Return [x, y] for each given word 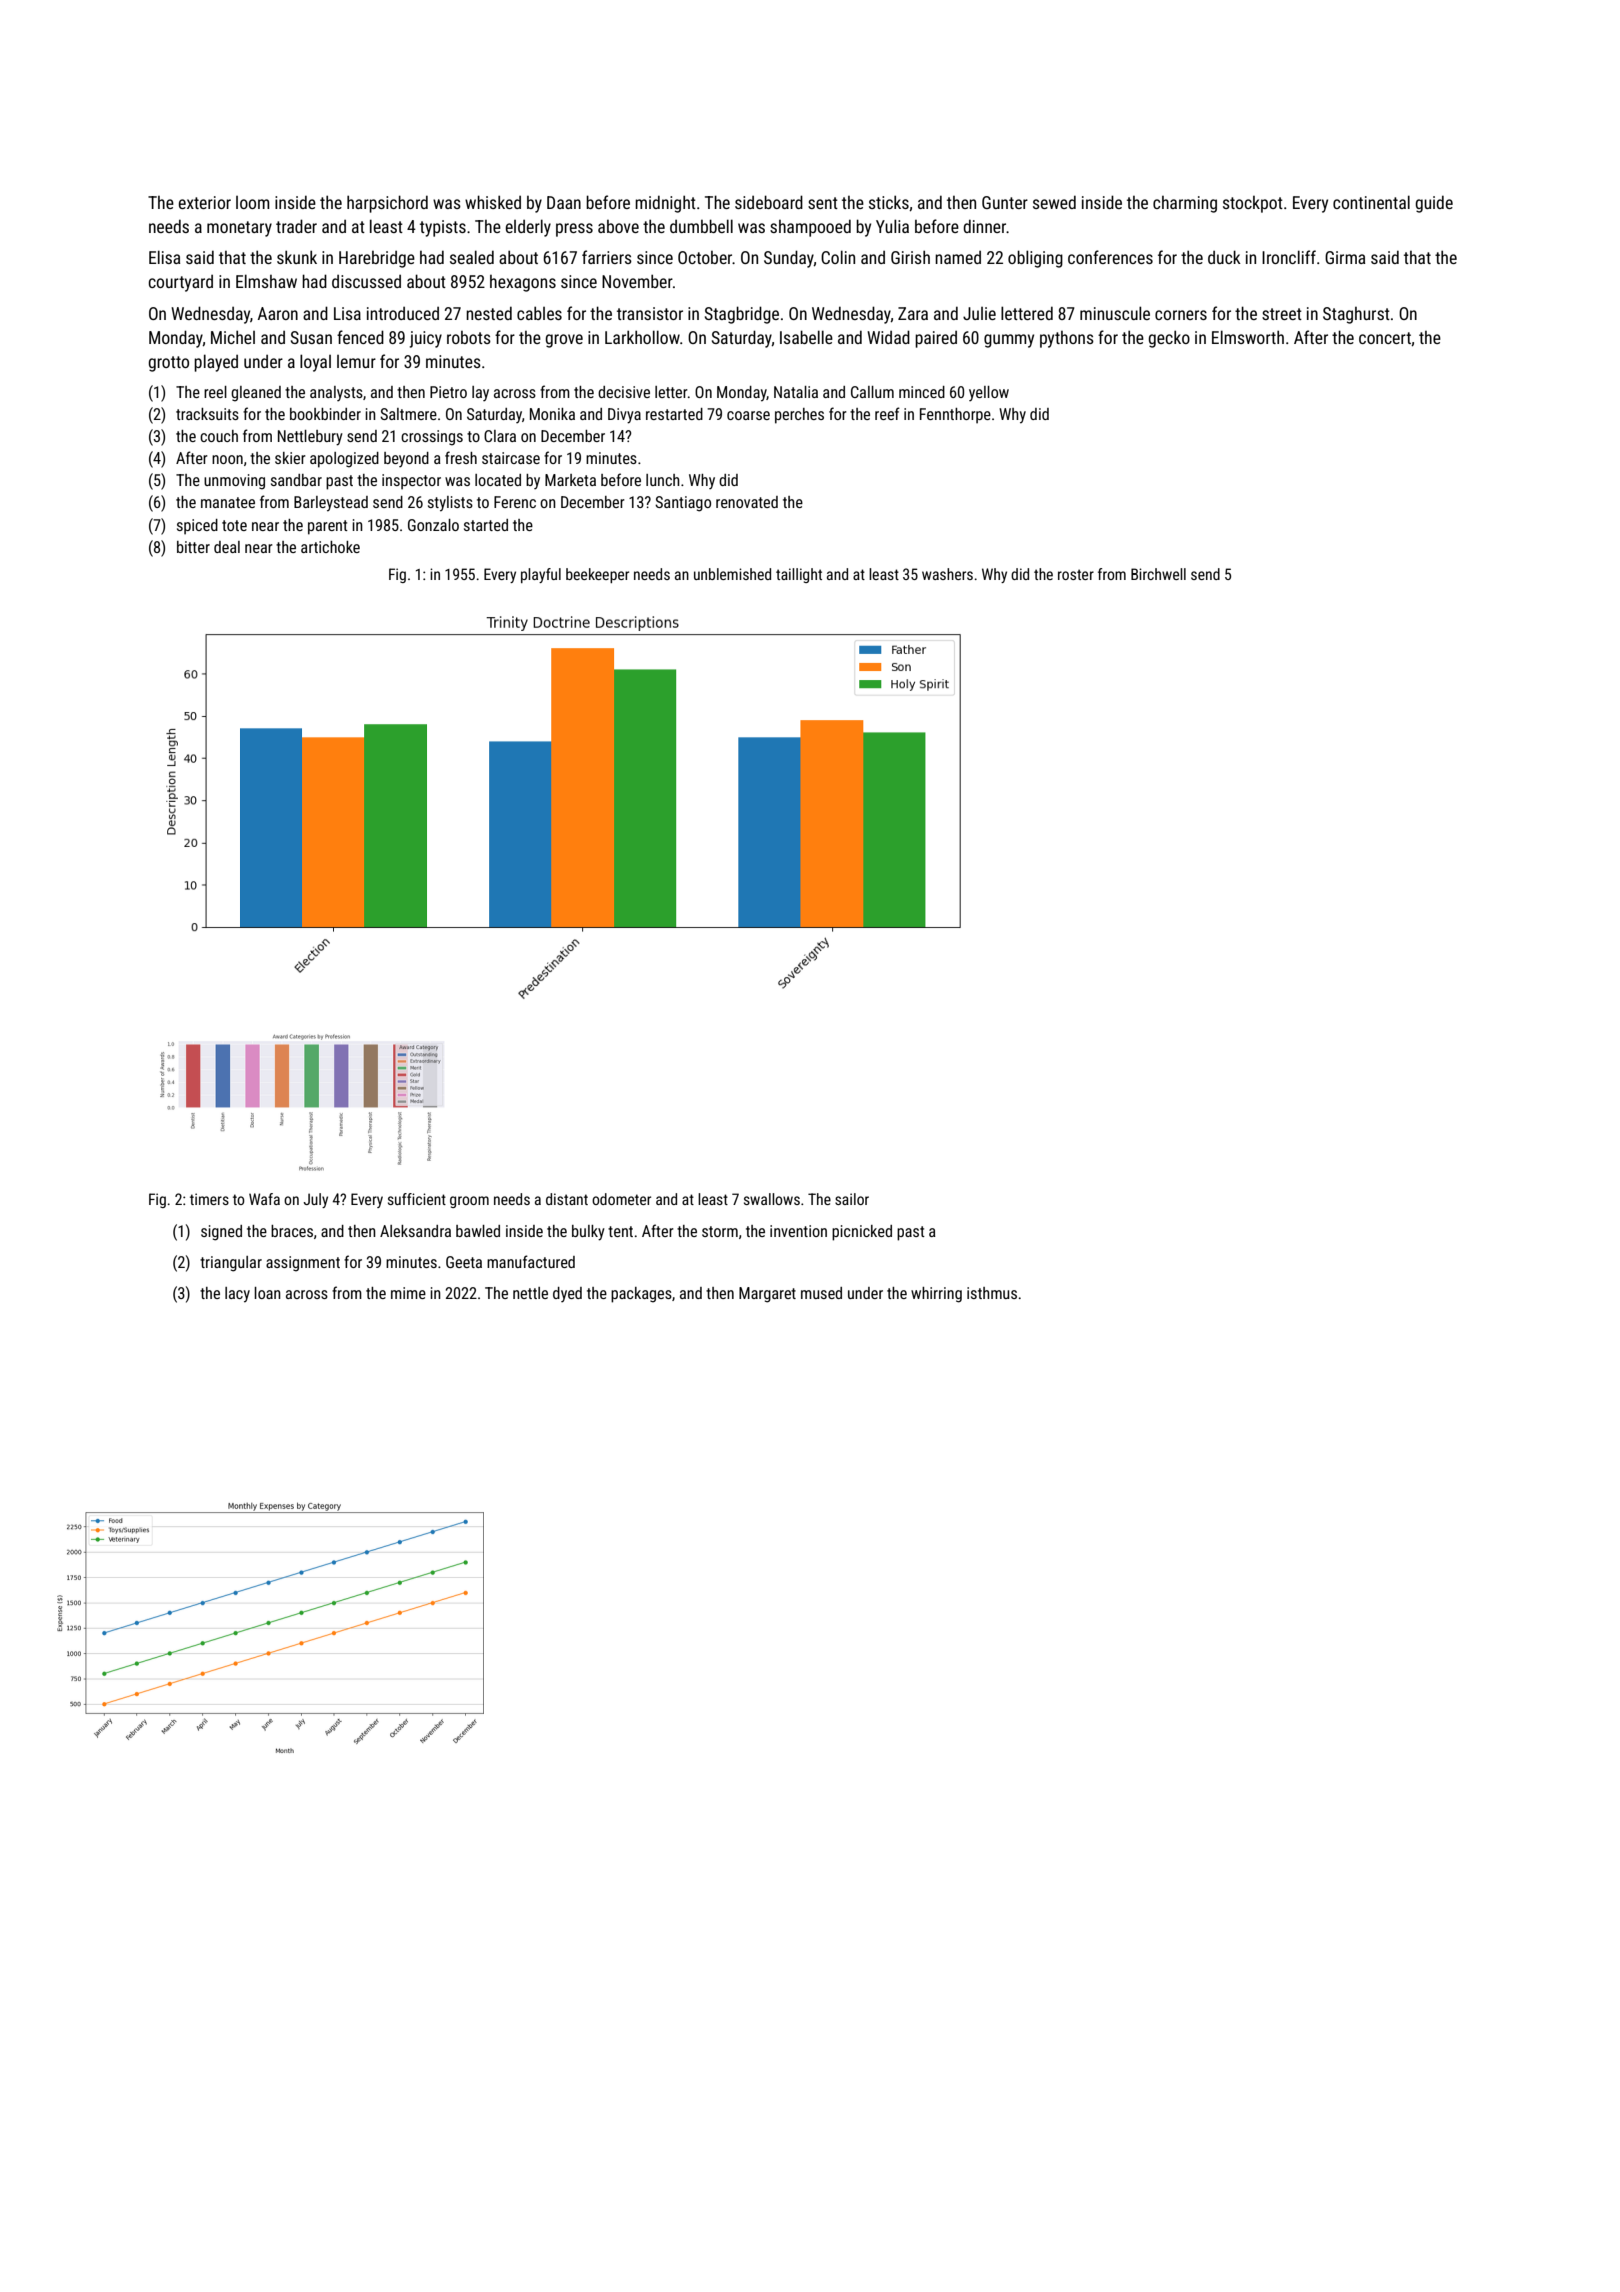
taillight [799, 575]
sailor [852, 1199]
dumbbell [701, 226]
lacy [237, 1295]
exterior [205, 202]
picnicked [862, 1233]
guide [1434, 204]
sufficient [417, 1199]
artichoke [330, 547]
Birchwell [1158, 574]
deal [227, 547]
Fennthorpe [955, 416]
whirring [936, 1295]
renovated [747, 502]
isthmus [992, 1293]
